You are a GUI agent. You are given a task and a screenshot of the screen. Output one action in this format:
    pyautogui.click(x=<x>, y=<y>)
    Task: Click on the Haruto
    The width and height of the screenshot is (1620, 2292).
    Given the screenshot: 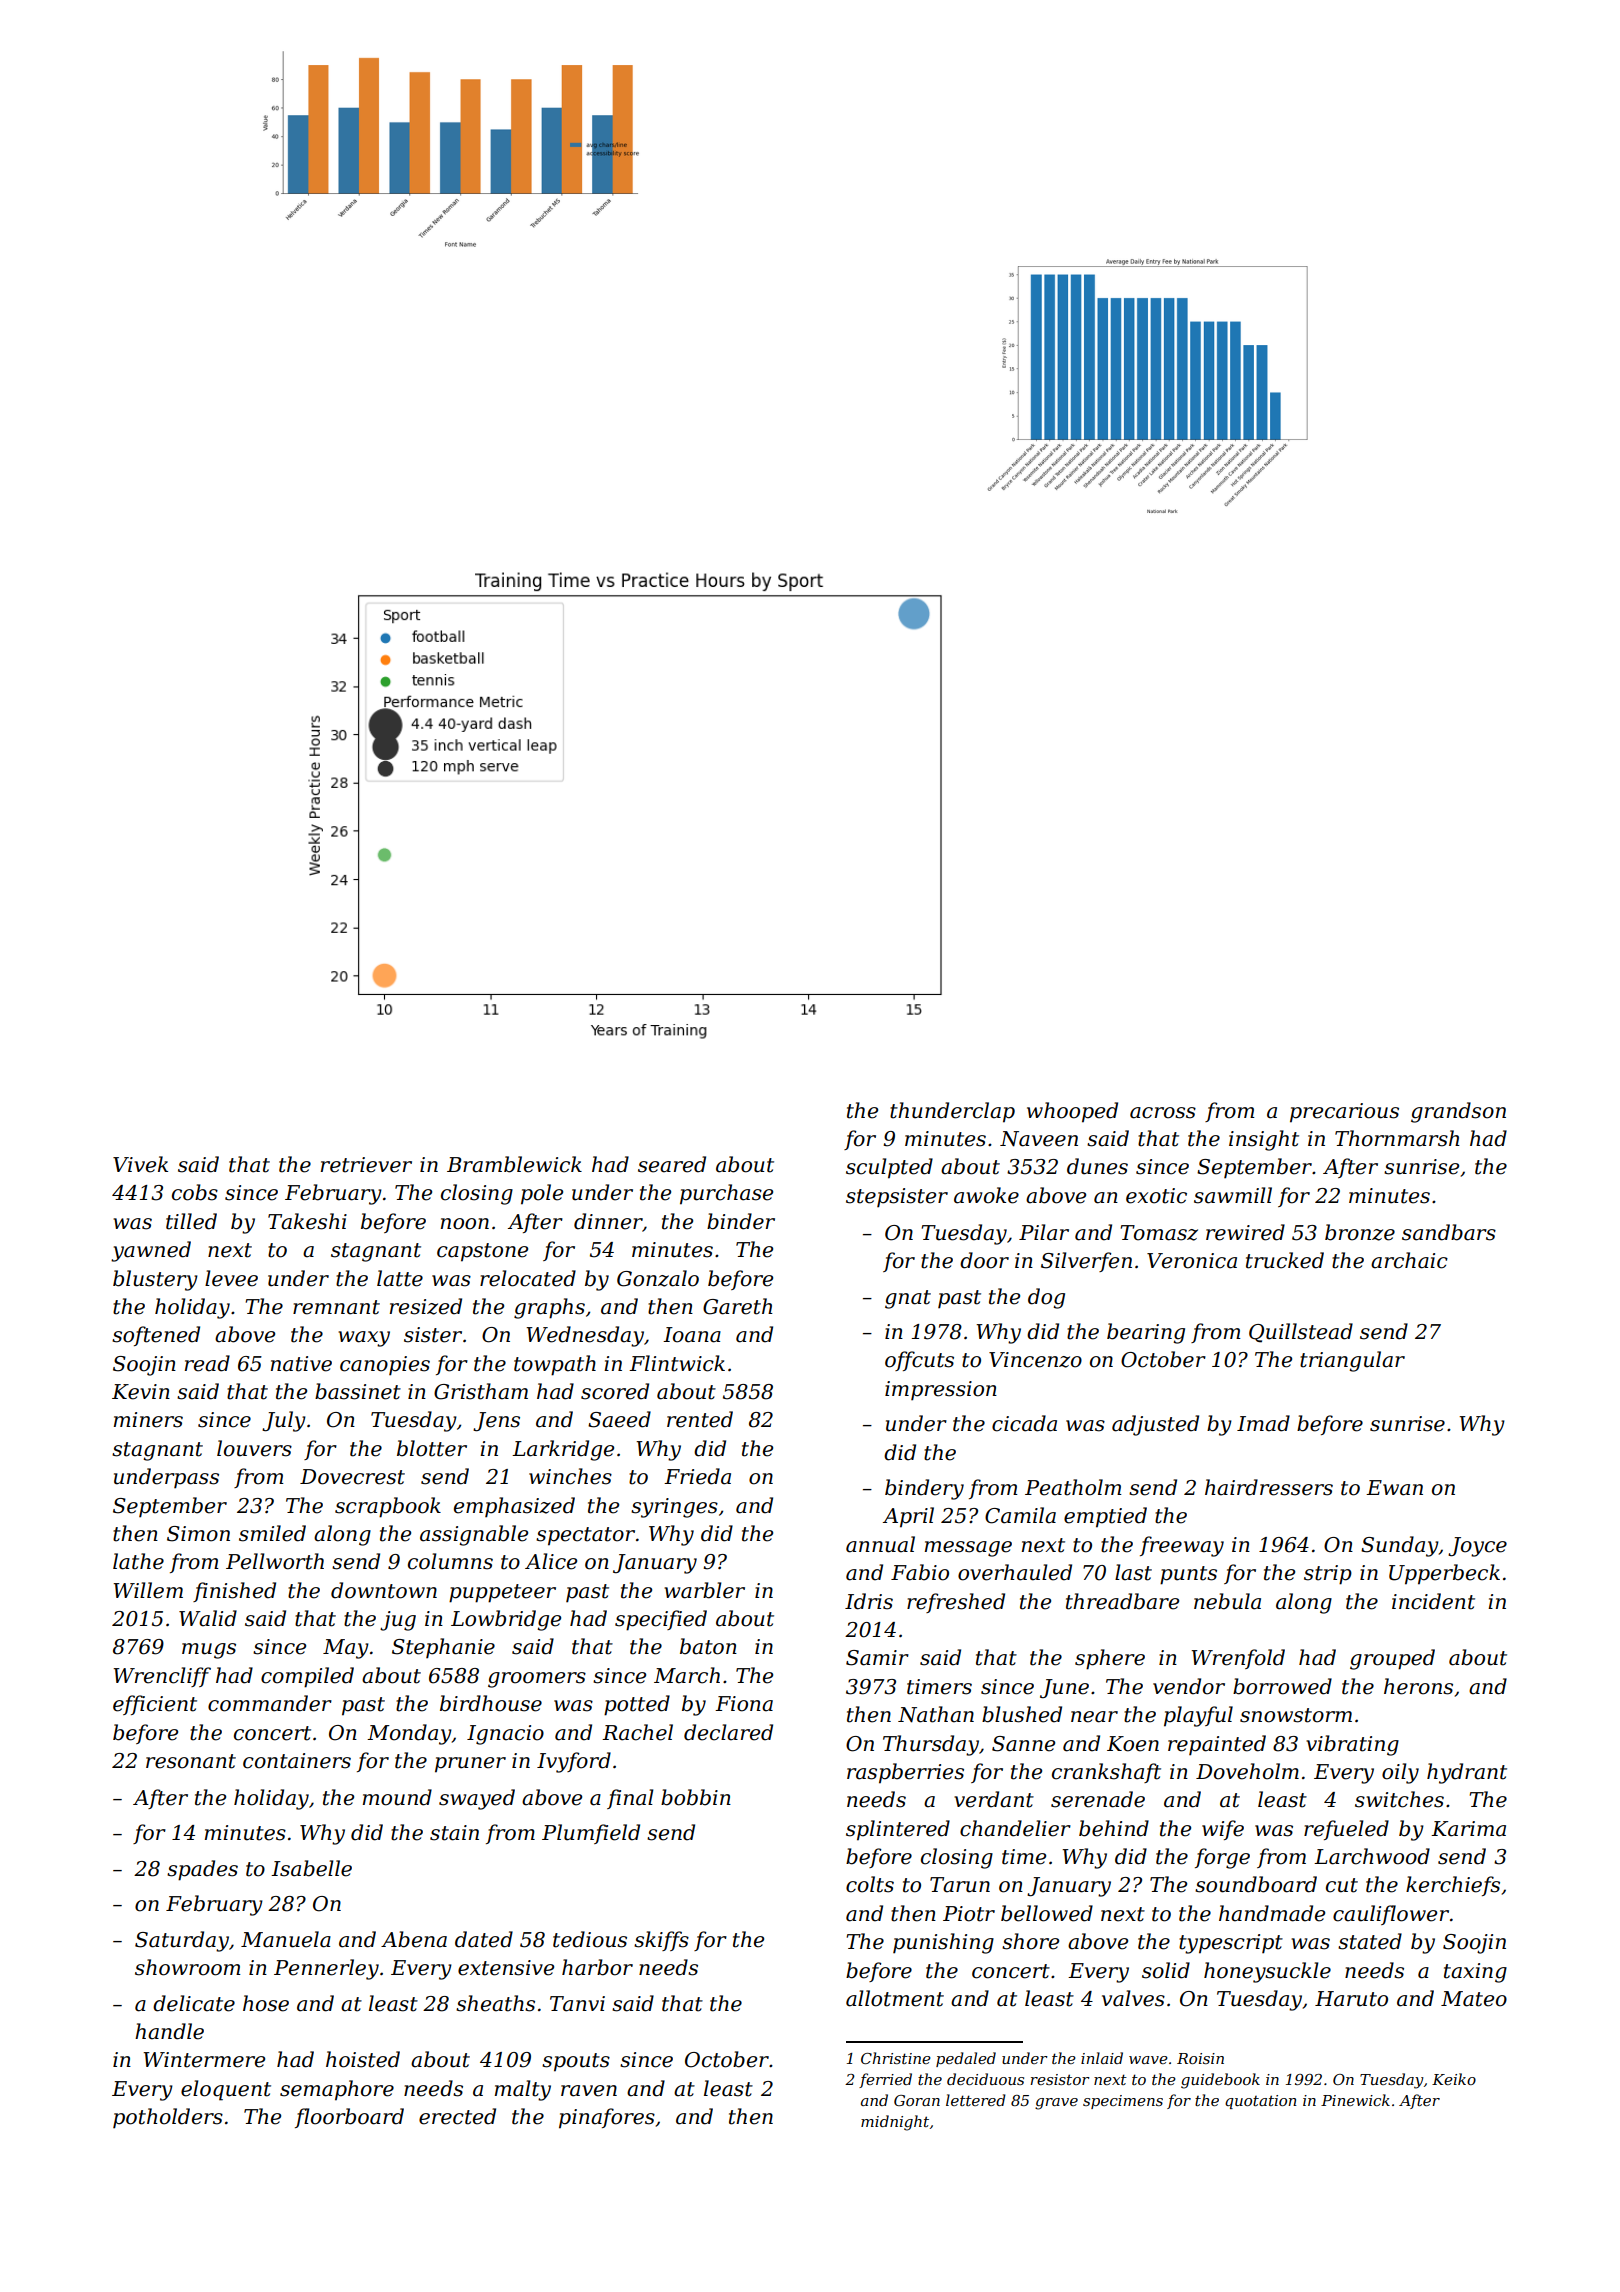 What is the action you would take?
    pyautogui.click(x=1351, y=1999)
